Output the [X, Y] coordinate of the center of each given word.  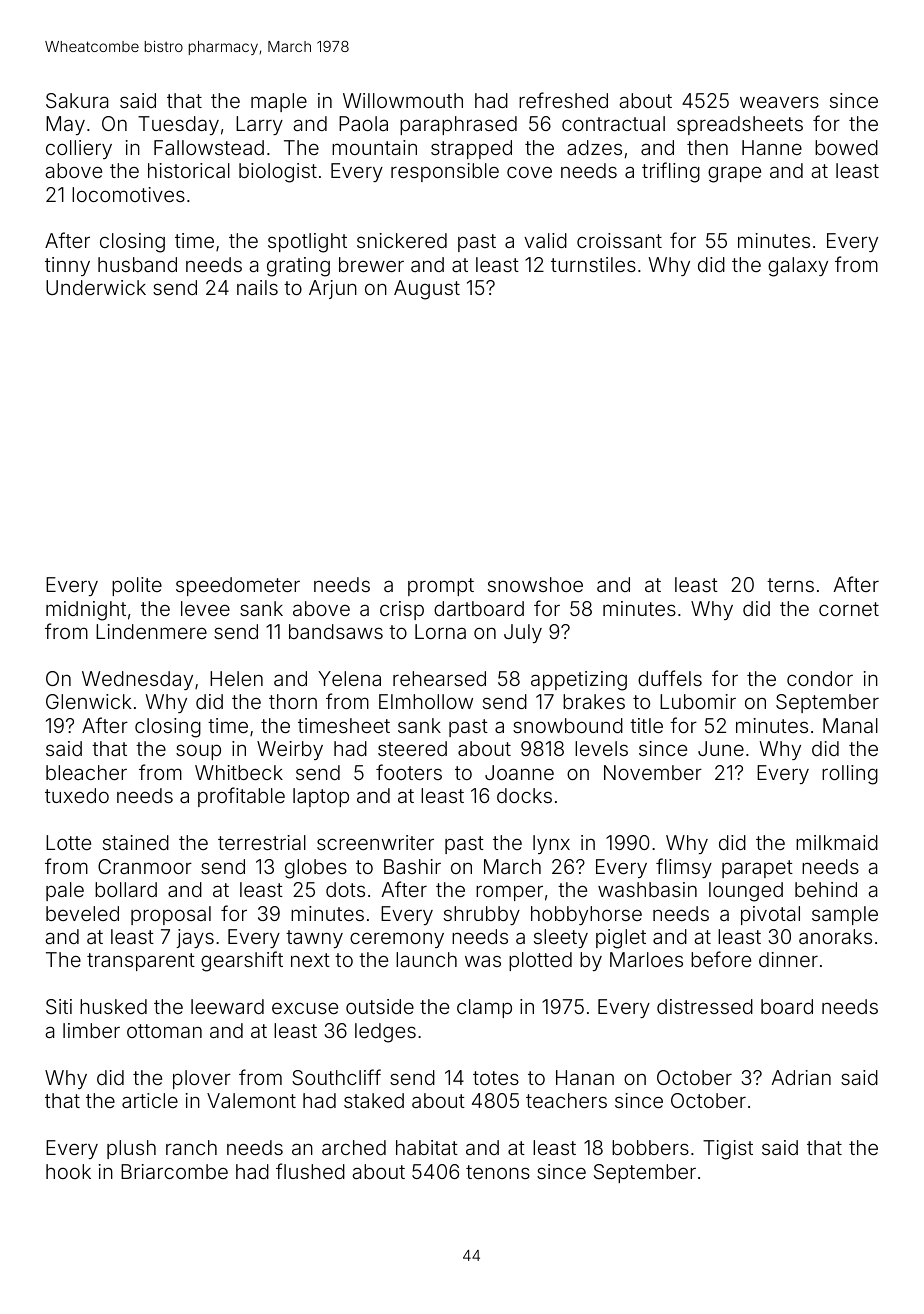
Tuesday [178, 125]
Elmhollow [426, 701]
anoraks [835, 936]
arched [354, 1147]
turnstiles [593, 264]
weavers [779, 102]
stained [136, 842]
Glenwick [88, 701]
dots [345, 889]
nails [257, 287]
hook [68, 1171]
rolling [850, 775]
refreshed [563, 100]
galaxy [798, 267]
